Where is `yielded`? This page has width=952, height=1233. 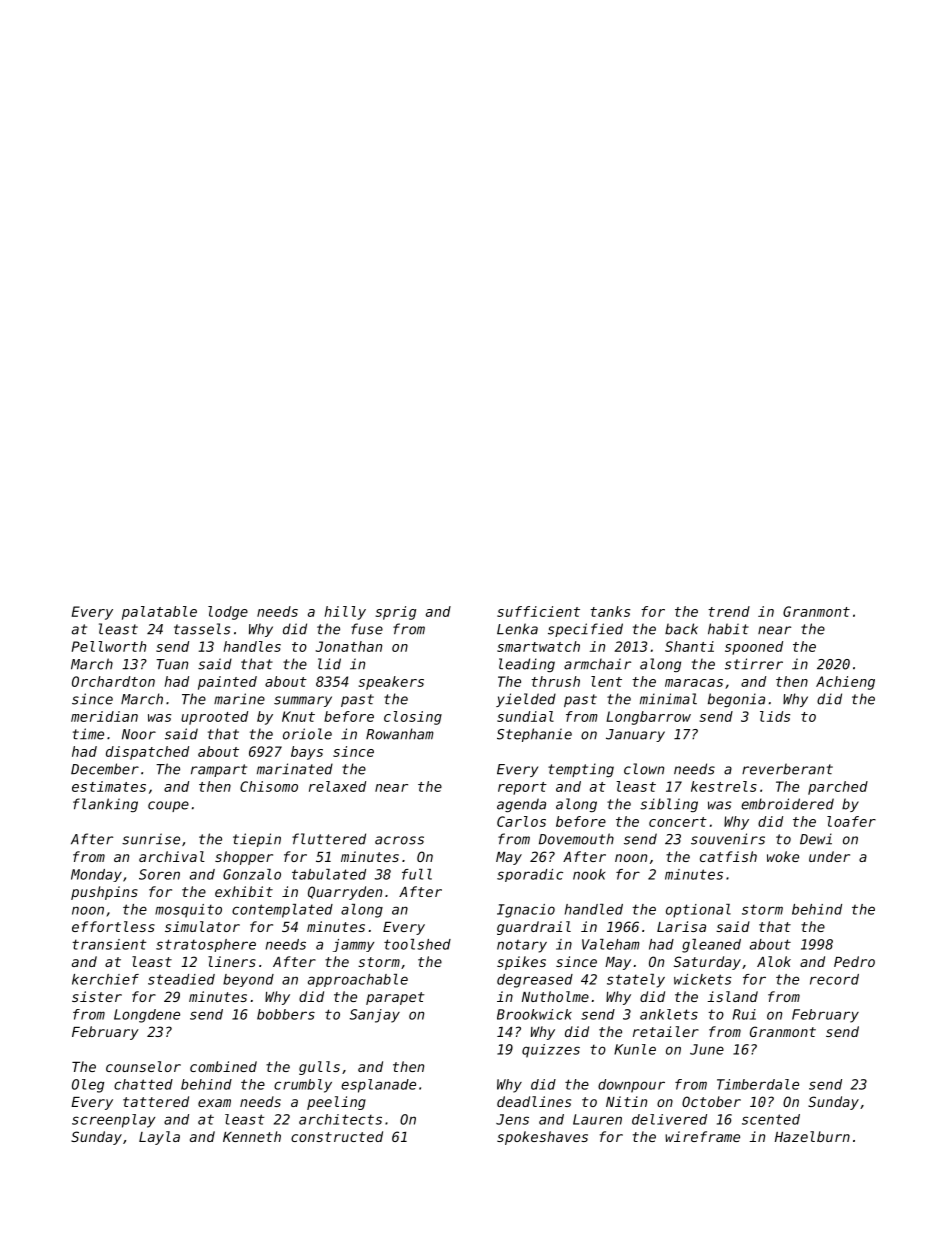 yielded is located at coordinates (526, 700).
